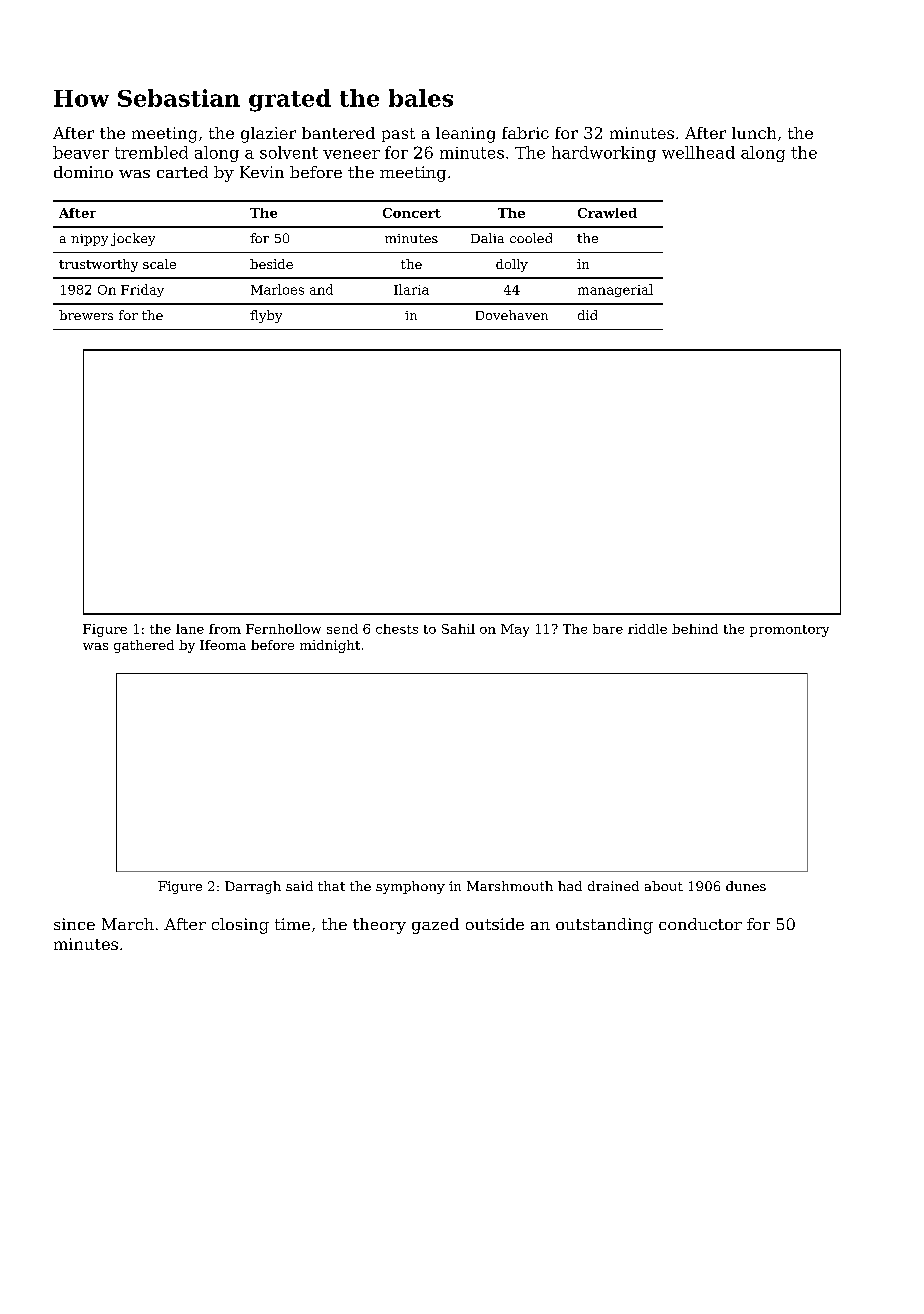  I want to click on Marshmouth, so click(510, 886).
